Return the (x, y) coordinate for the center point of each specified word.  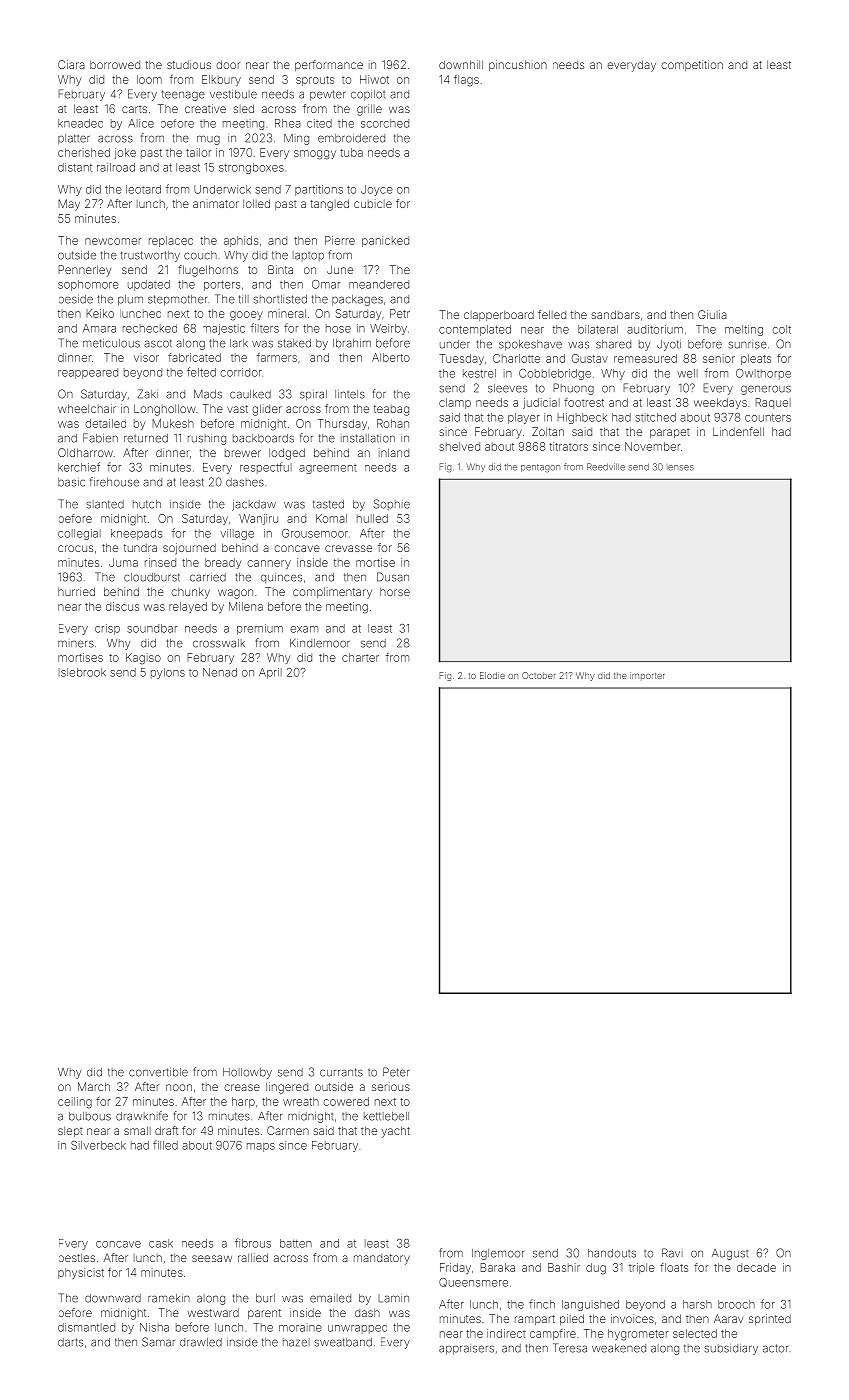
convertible (158, 1072)
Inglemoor (498, 1254)
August (730, 1254)
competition (692, 65)
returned (146, 438)
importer (647, 676)
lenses (680, 467)
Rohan (393, 423)
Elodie (492, 675)
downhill (461, 64)
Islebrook (82, 672)
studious (189, 64)
